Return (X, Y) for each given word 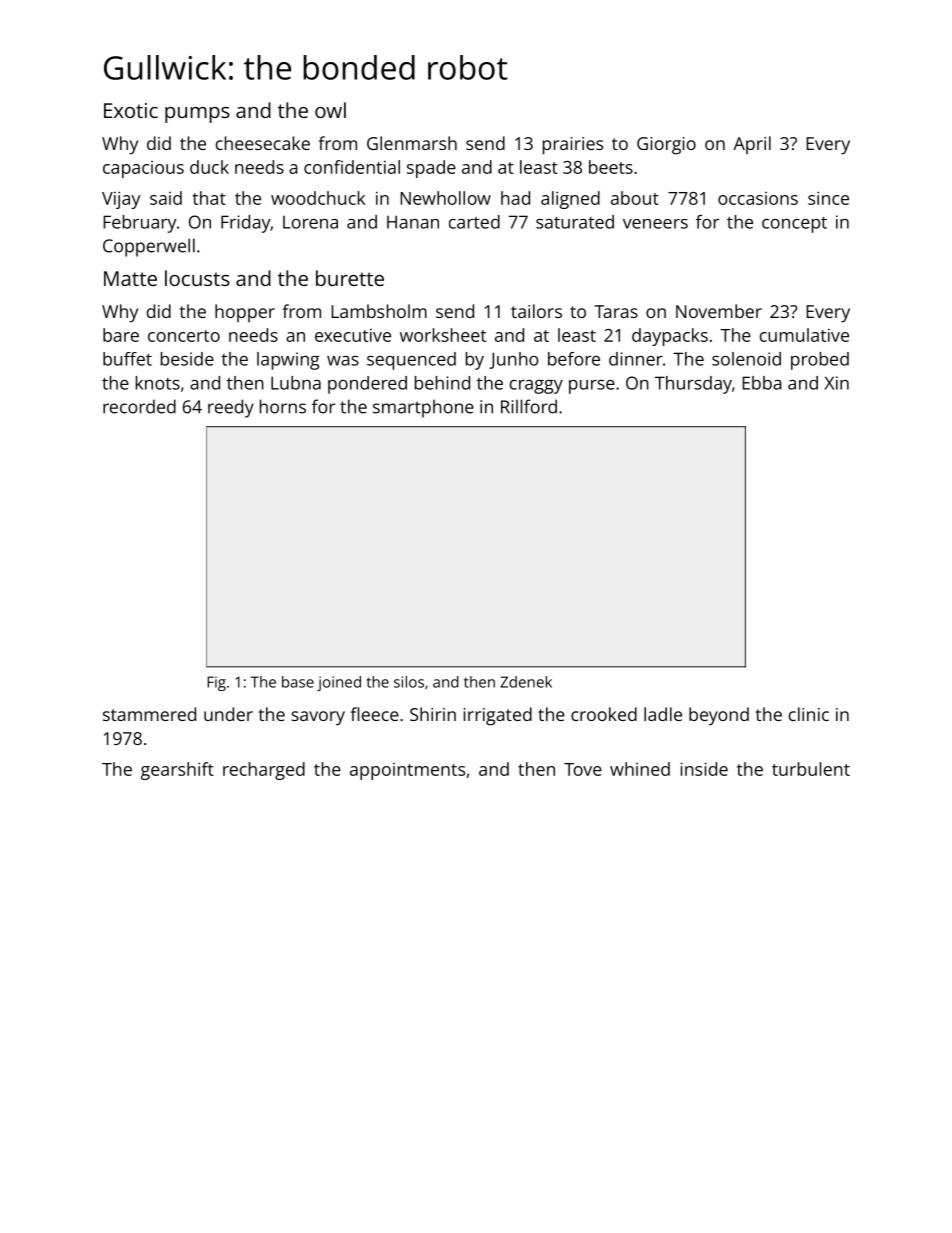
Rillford (529, 406)
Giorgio (666, 146)
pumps (197, 115)
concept (794, 225)
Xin (836, 383)
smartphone (423, 408)
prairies (573, 146)
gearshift (177, 771)
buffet (127, 359)
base (298, 682)
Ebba (761, 383)
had (515, 198)
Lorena (310, 222)
